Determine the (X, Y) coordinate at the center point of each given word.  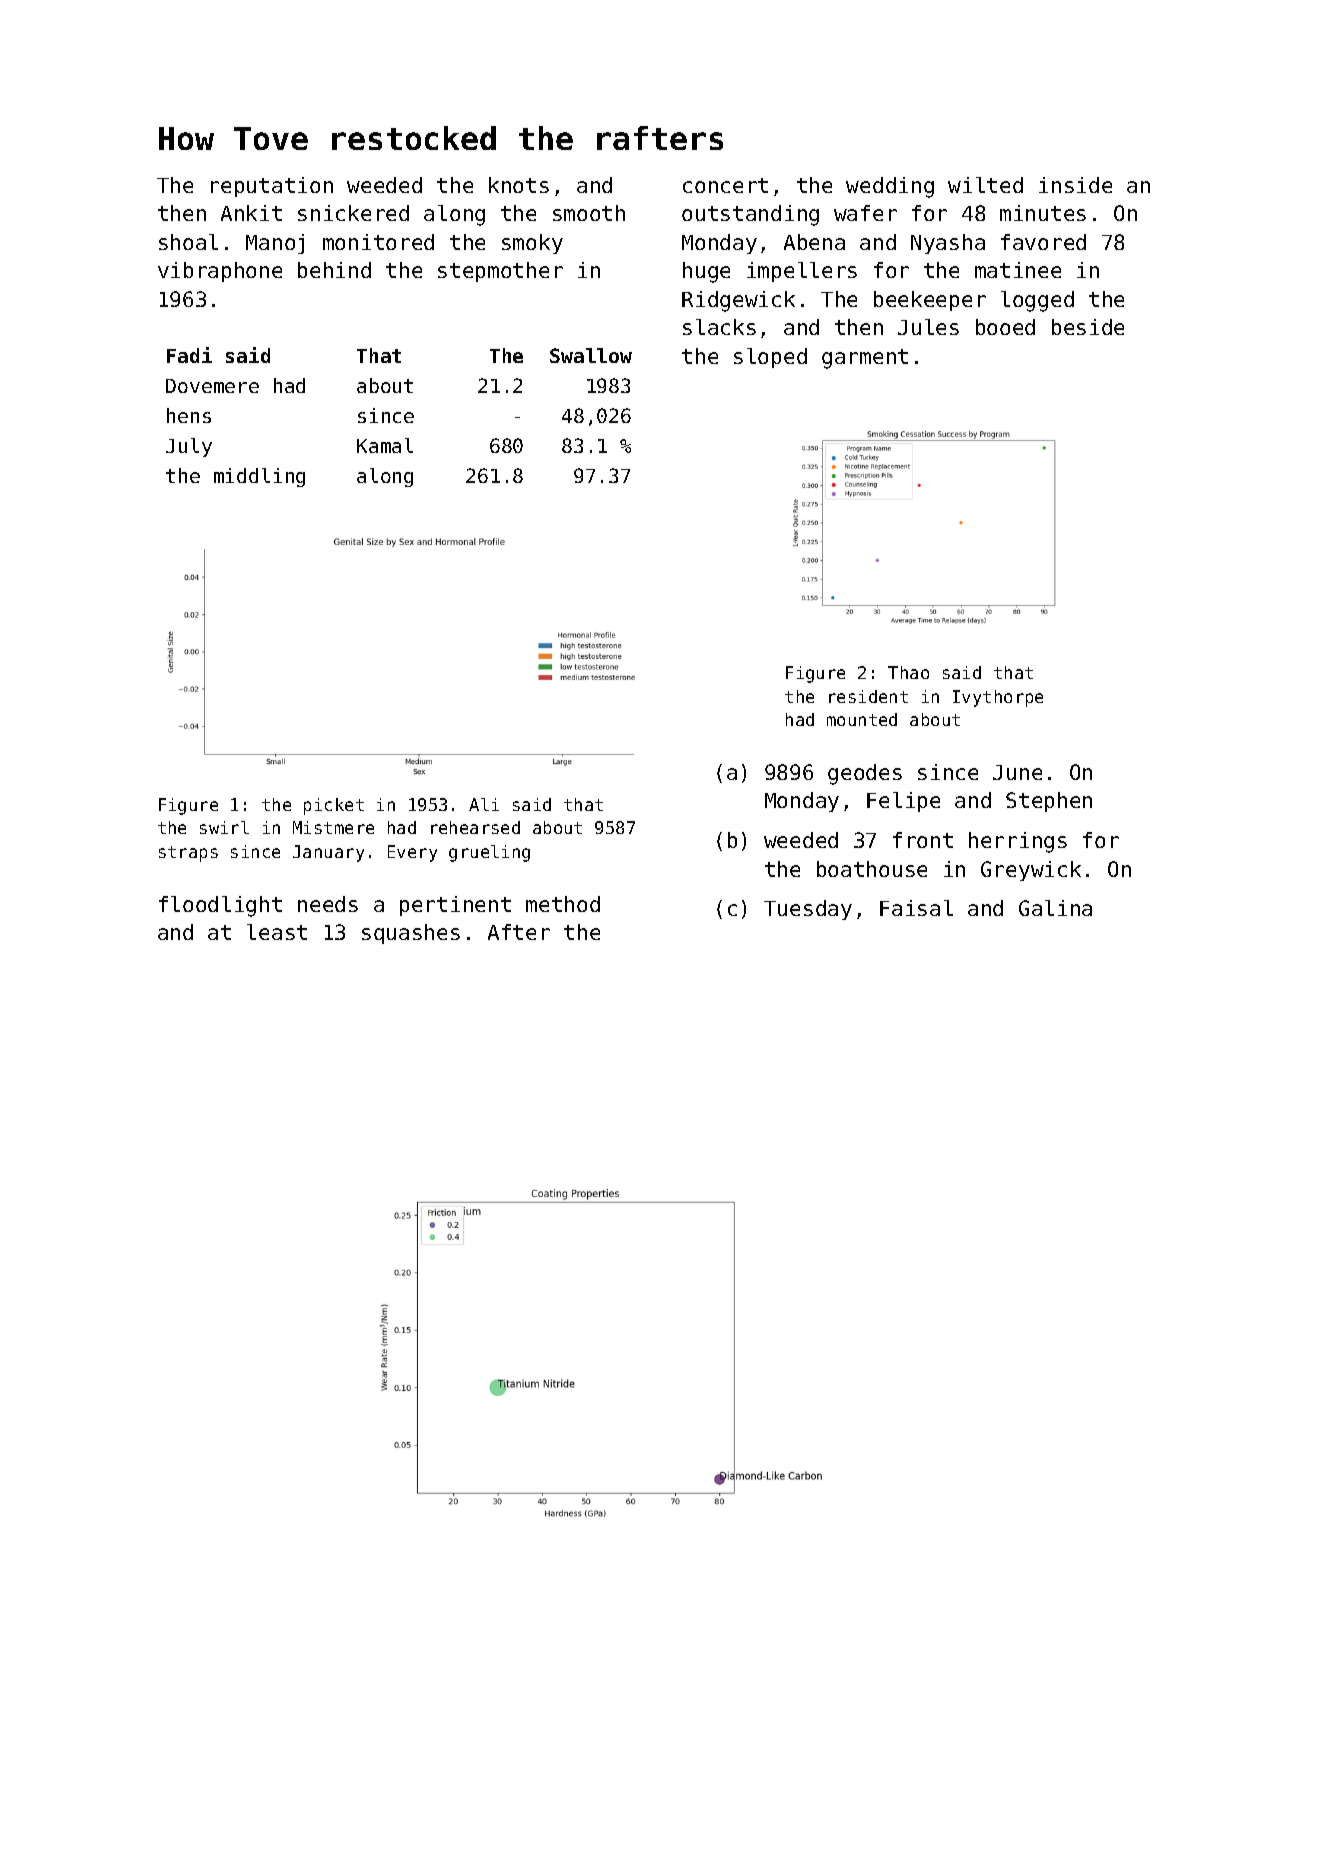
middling (259, 477)
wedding (890, 187)
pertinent (455, 906)
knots (519, 185)
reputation (272, 187)
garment (865, 359)
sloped (770, 358)
